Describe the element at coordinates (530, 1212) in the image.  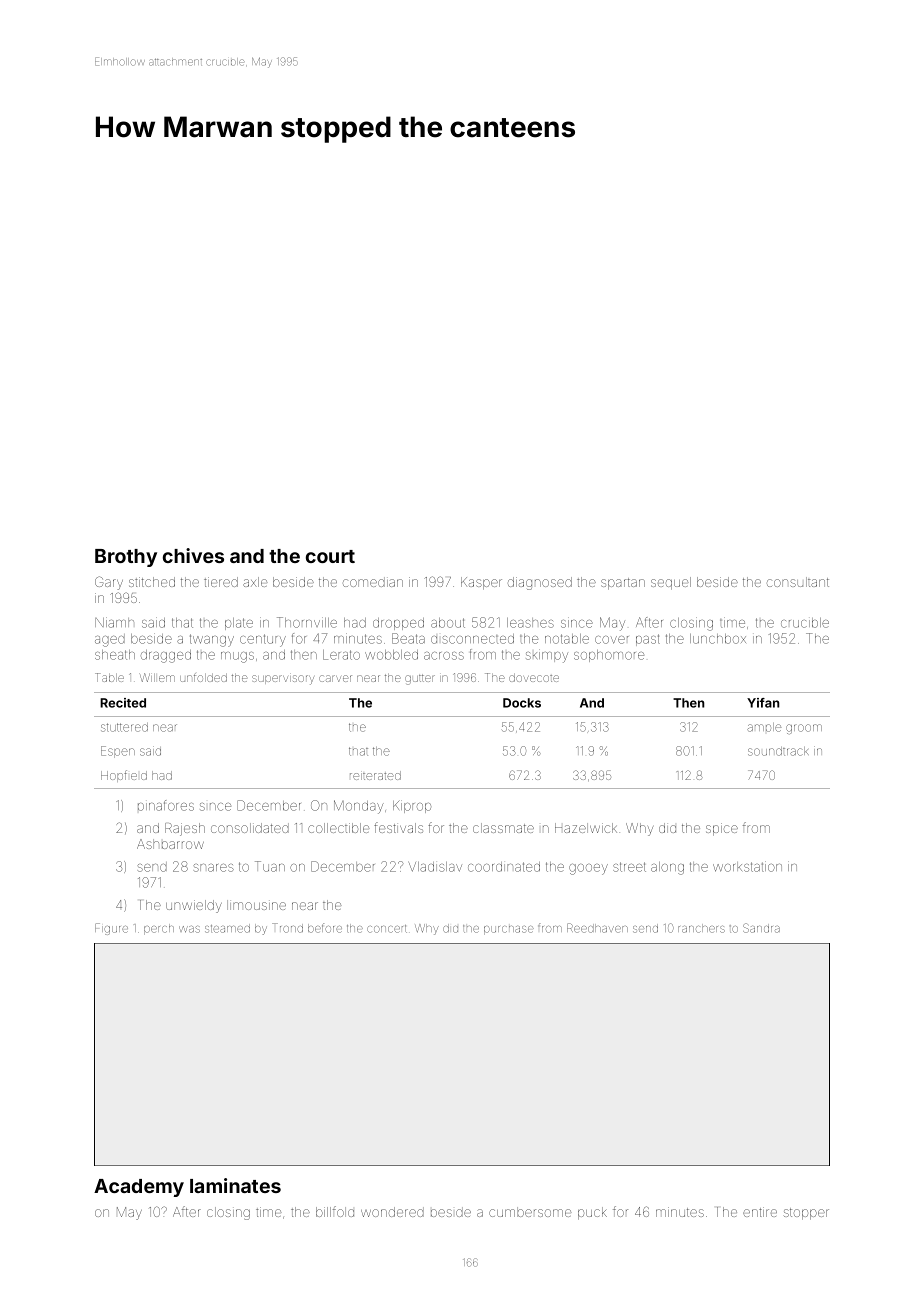
I see `cumbersome` at that location.
